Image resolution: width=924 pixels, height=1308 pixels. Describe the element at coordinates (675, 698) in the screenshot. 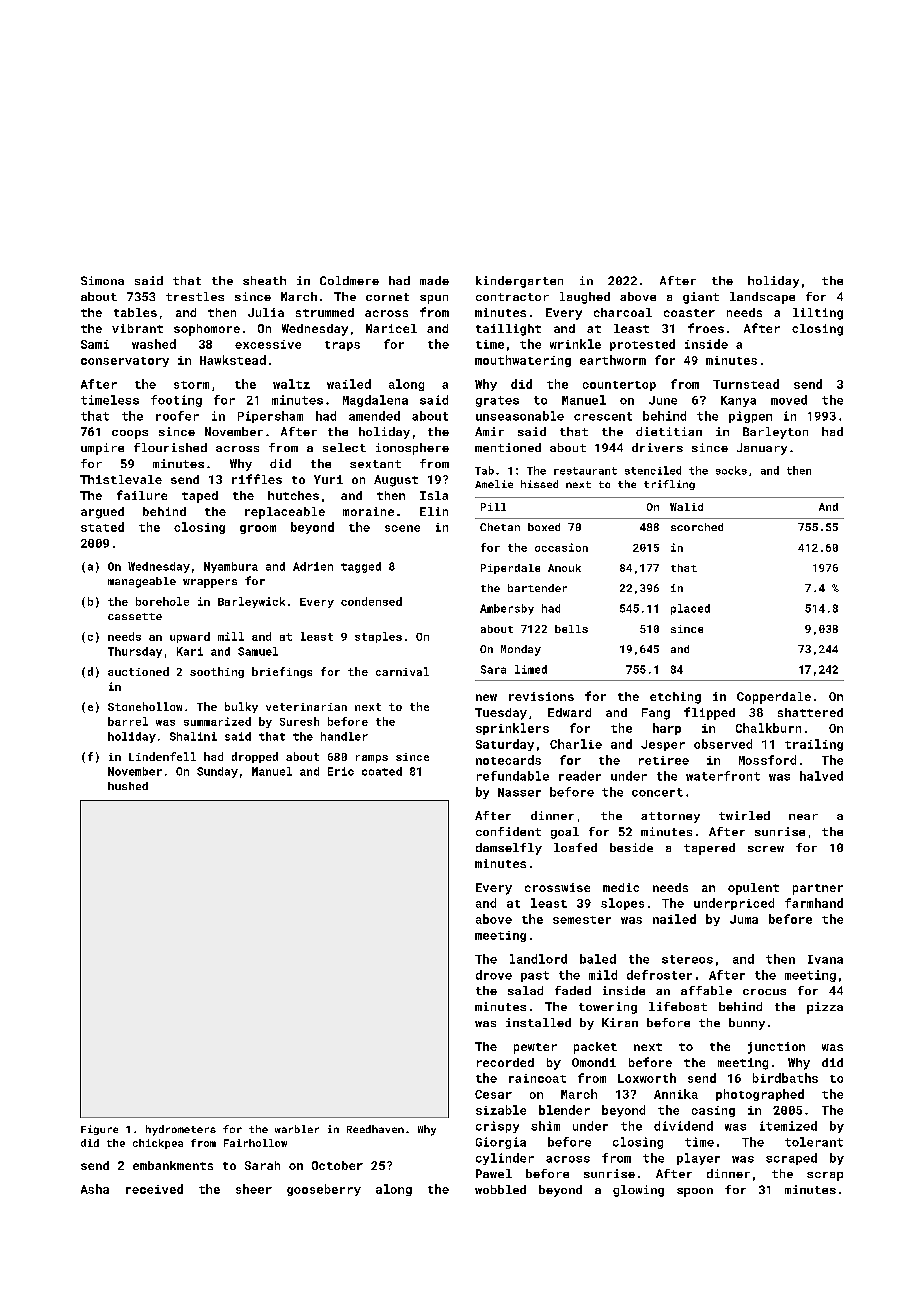

I see `etching` at that location.
